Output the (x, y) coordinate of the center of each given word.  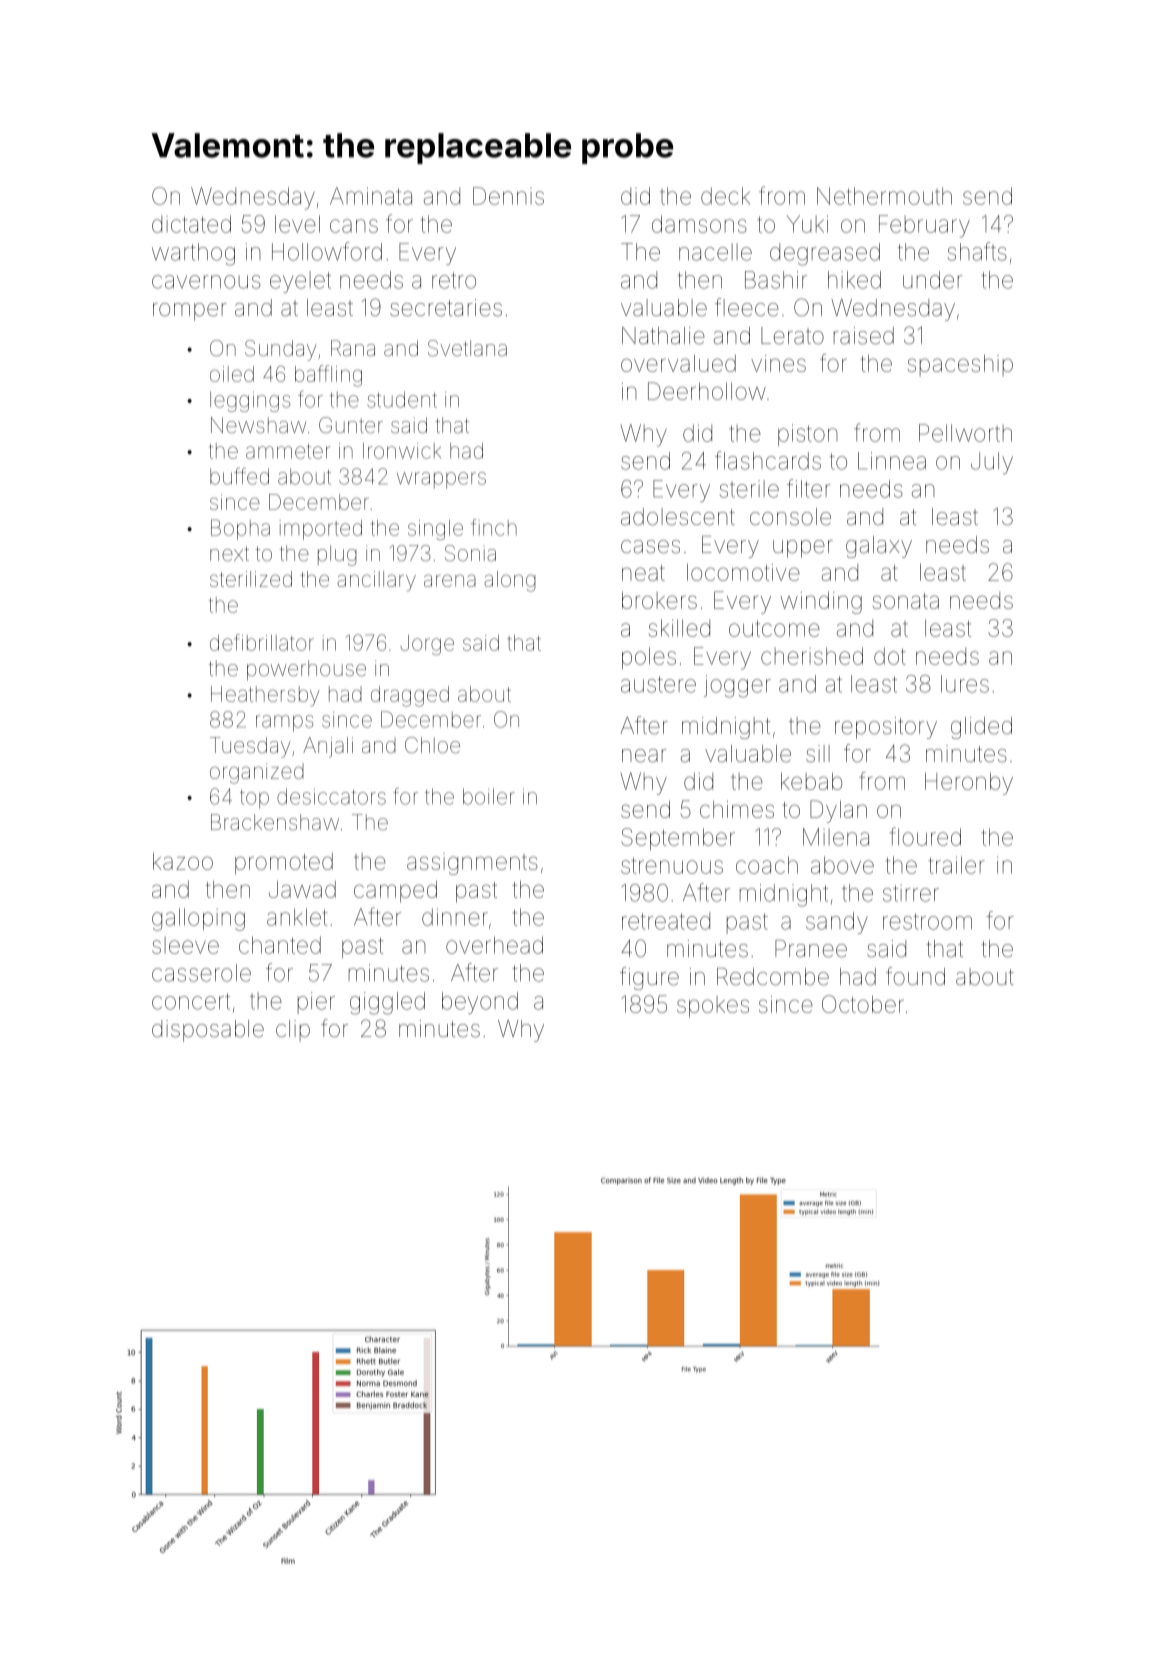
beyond (480, 1003)
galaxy (879, 547)
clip (293, 1031)
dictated (191, 224)
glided (981, 728)
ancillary (376, 581)
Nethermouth (884, 196)
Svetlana (467, 348)
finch (494, 527)
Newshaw (258, 425)
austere (658, 684)
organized (257, 773)
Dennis (508, 196)
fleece (747, 307)
